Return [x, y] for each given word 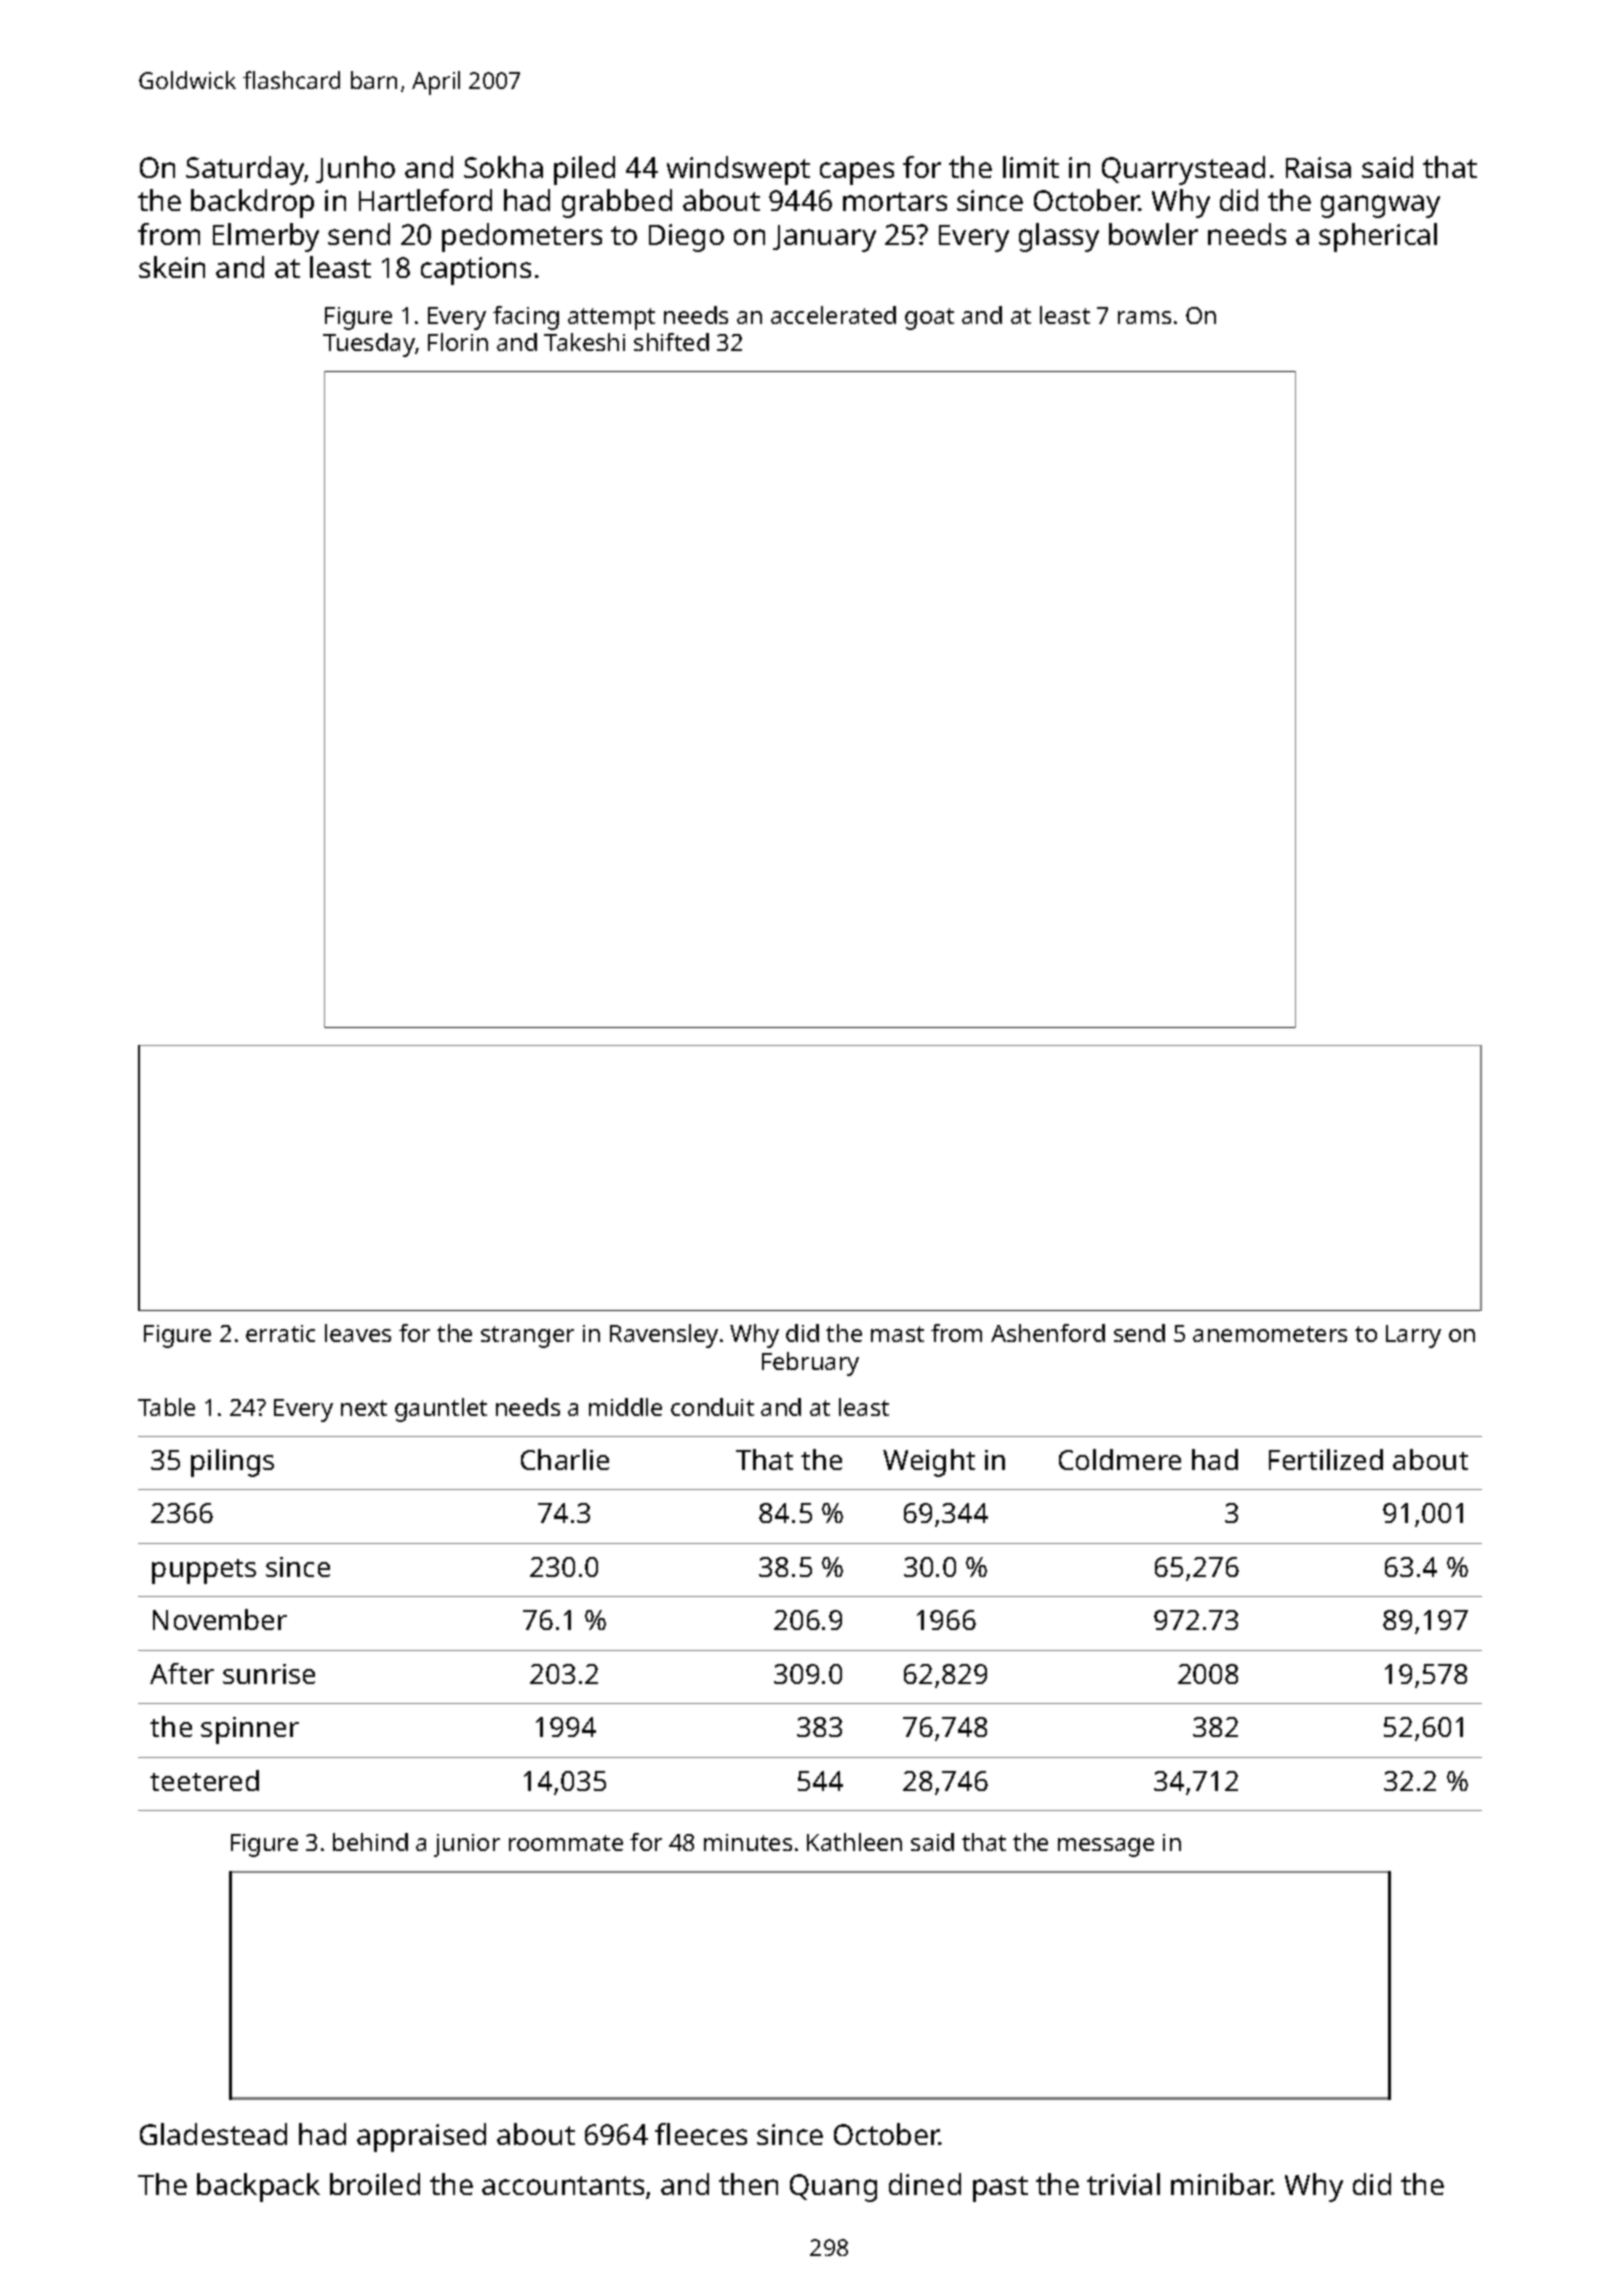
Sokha [503, 167]
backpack [258, 2187]
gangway [1380, 206]
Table [166, 1407]
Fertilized [1326, 1459]
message [1106, 1847]
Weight [929, 1463]
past [1000, 2189]
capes [857, 173]
